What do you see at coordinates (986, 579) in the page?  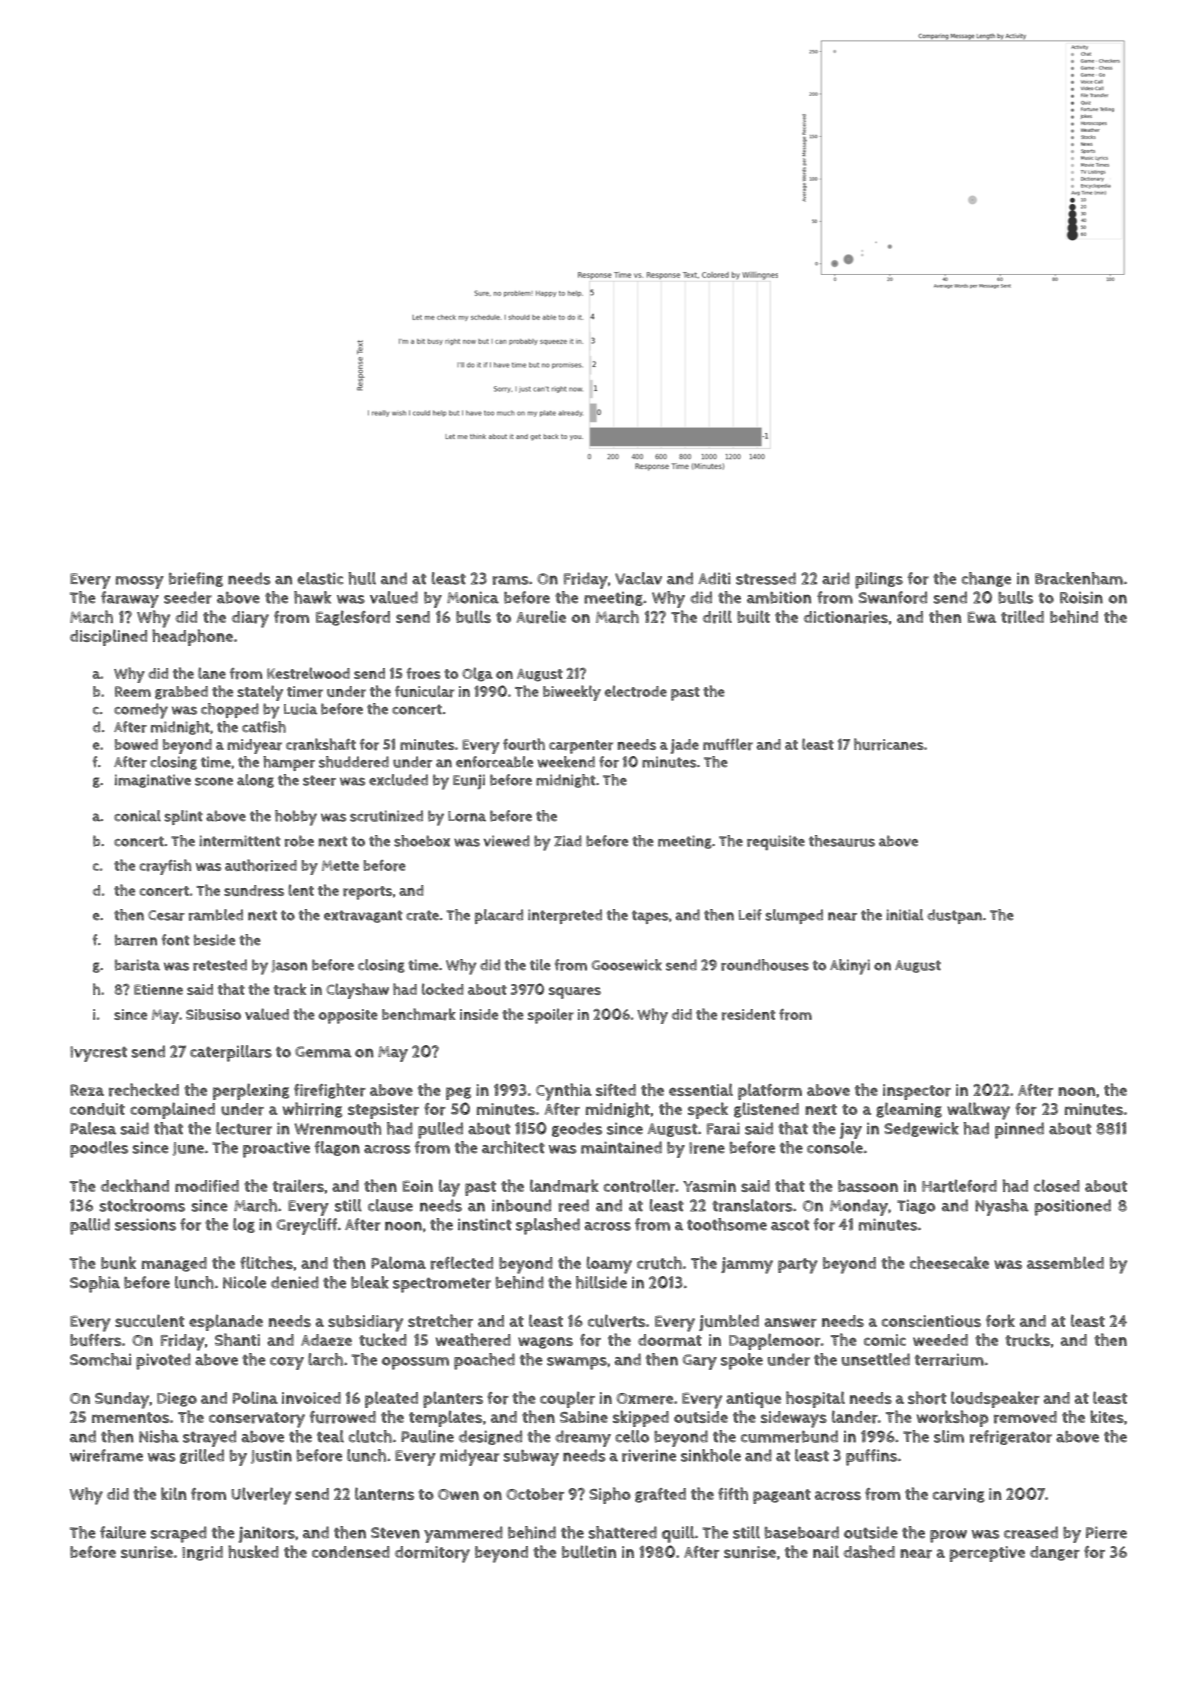 I see `change` at bounding box center [986, 579].
